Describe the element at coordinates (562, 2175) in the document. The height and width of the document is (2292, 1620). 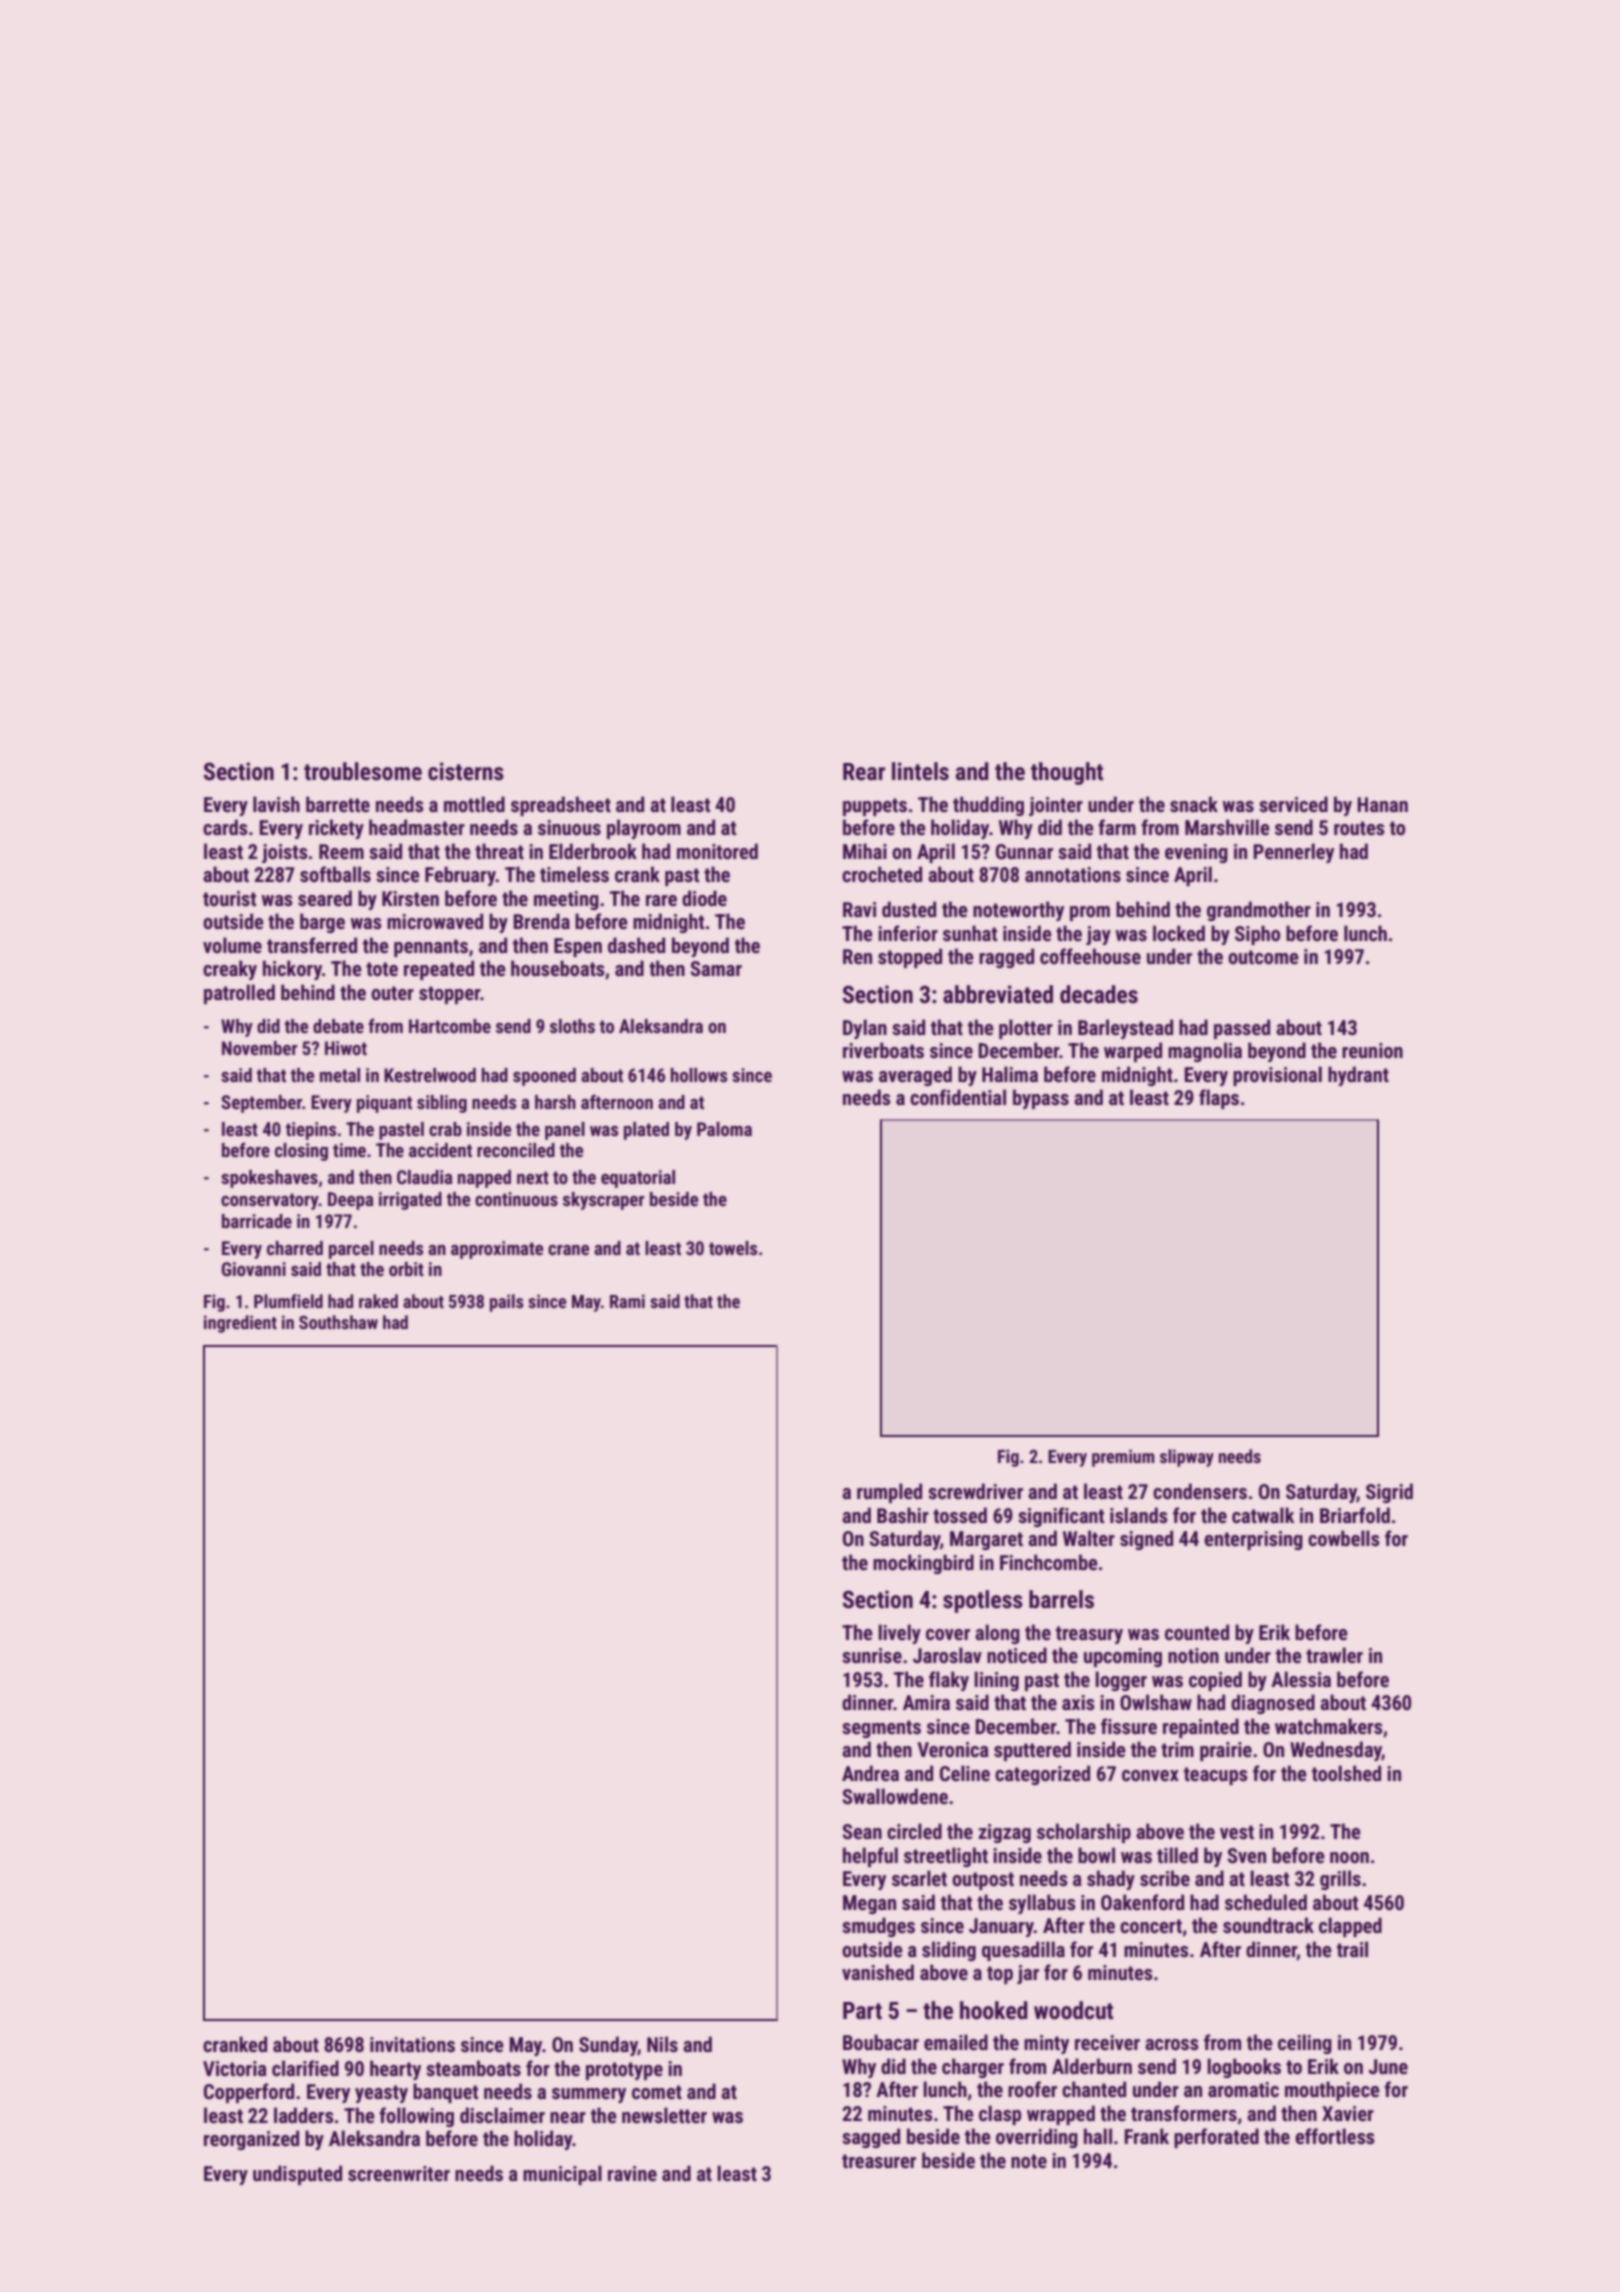
I see `municipal` at that location.
